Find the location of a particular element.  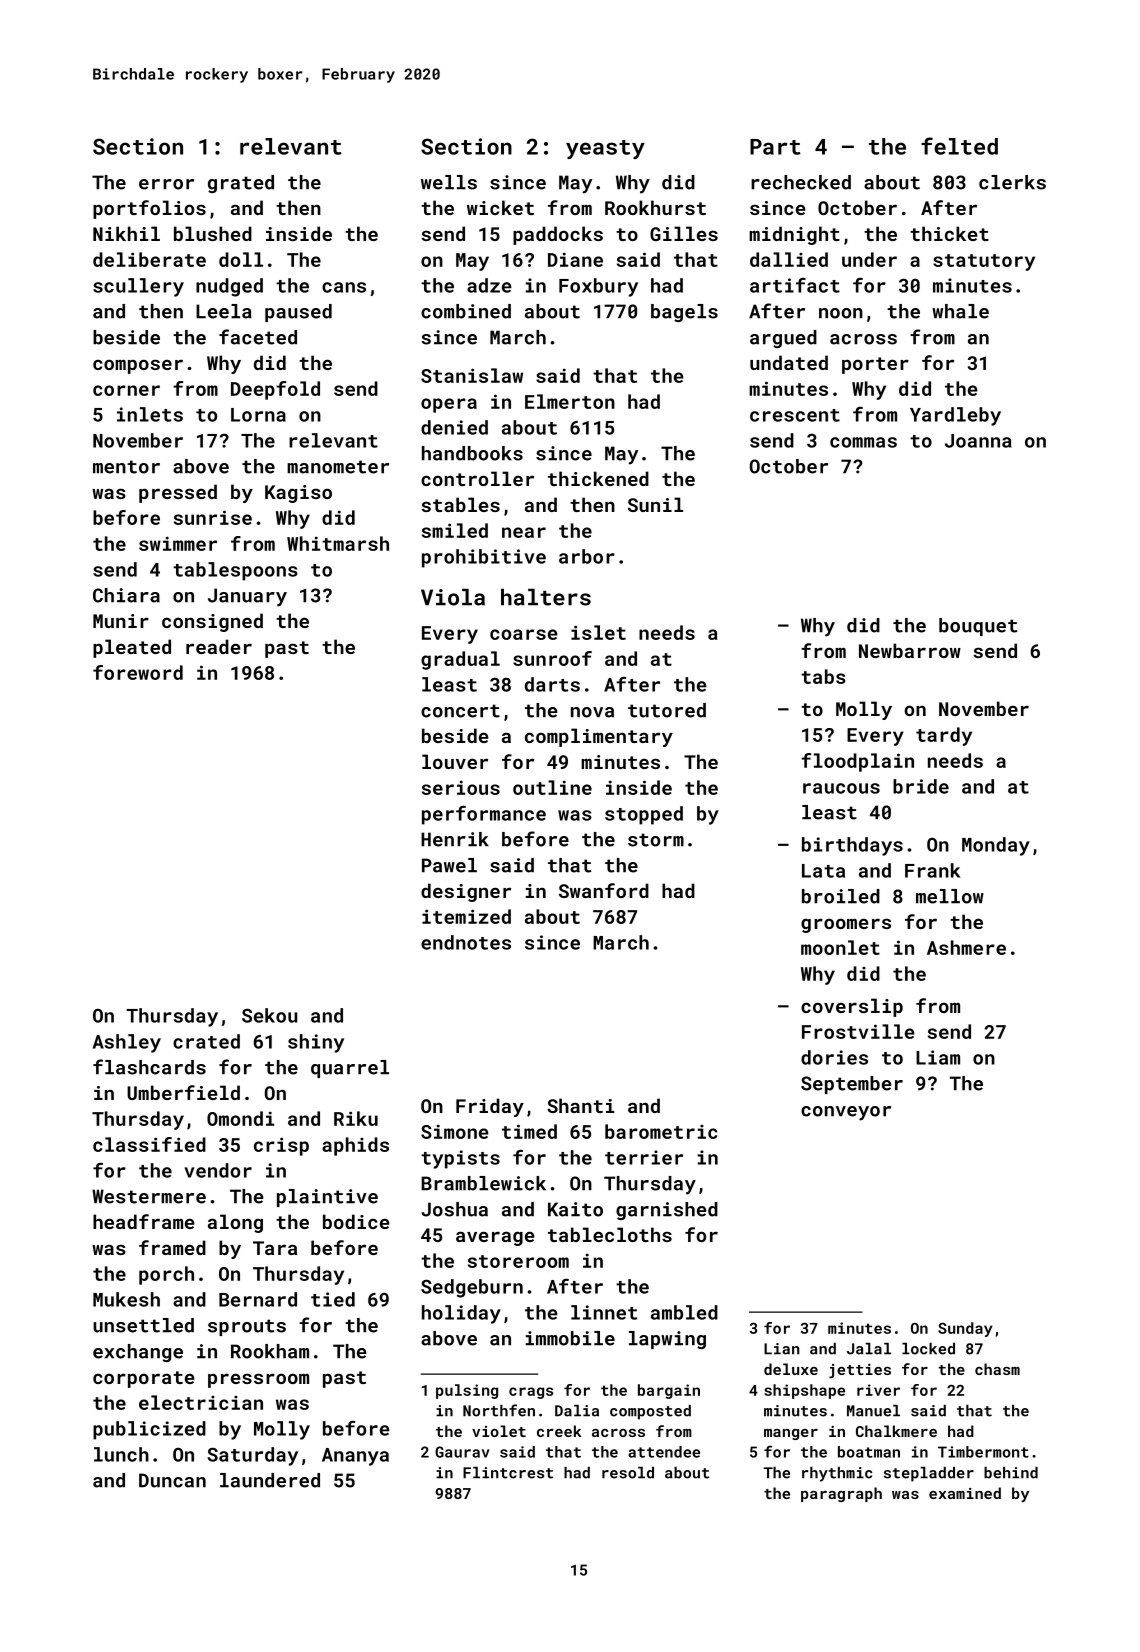

error is located at coordinates (166, 184).
